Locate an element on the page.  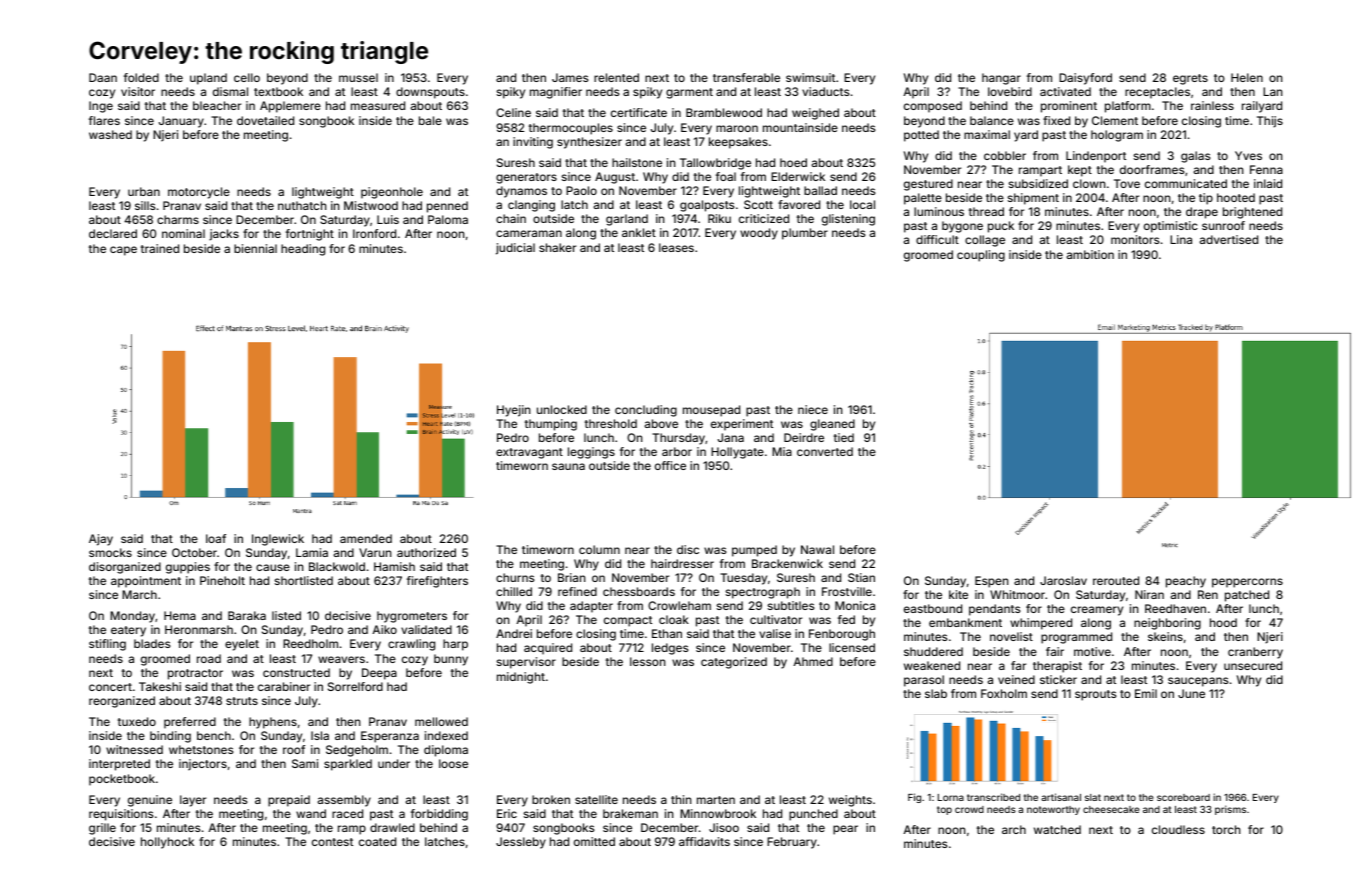
hooted is located at coordinates (1236, 197).
